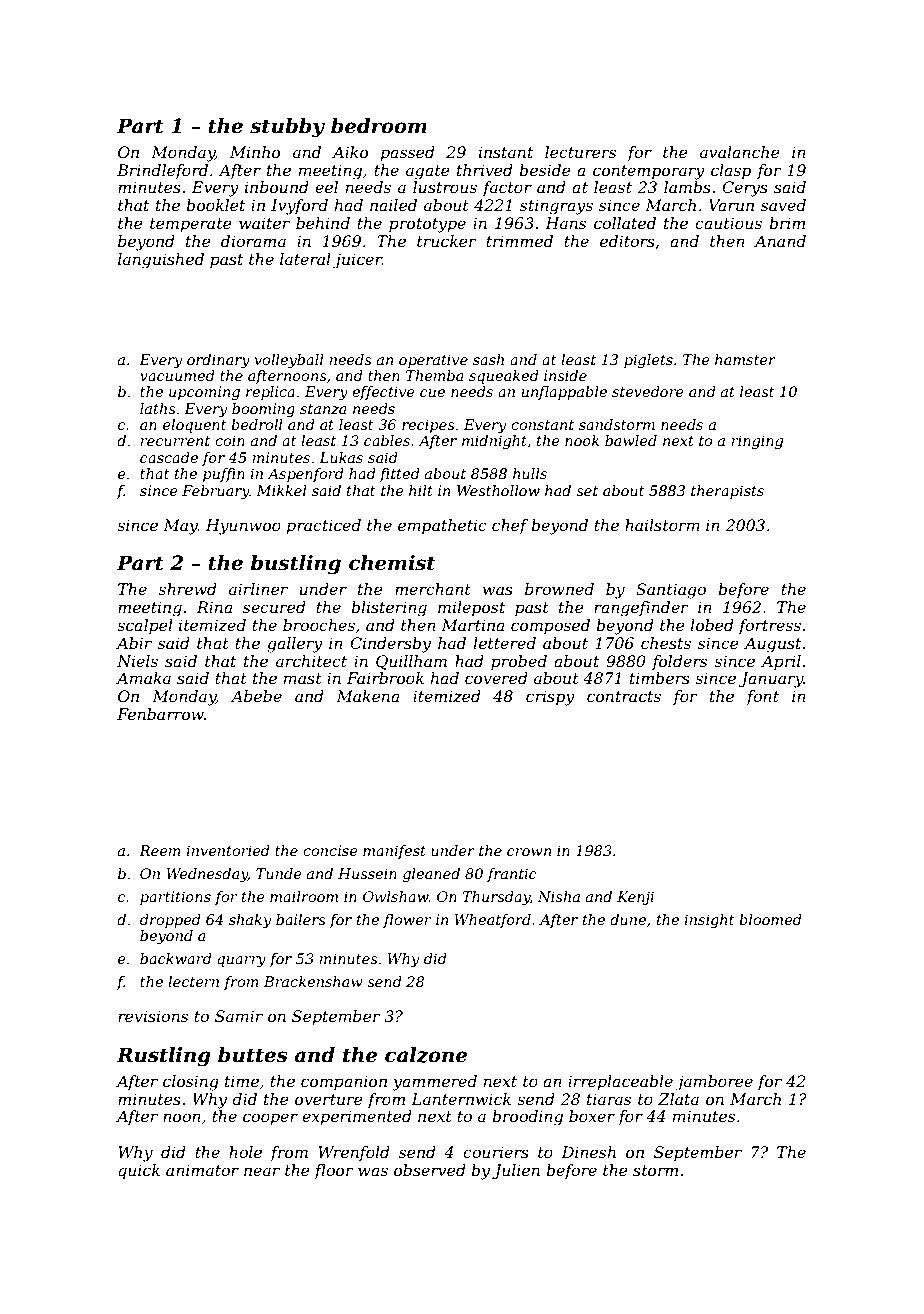 The height and width of the page is (1314, 924). What do you see at coordinates (204, 393) in the page?
I see `upcoming` at bounding box center [204, 393].
